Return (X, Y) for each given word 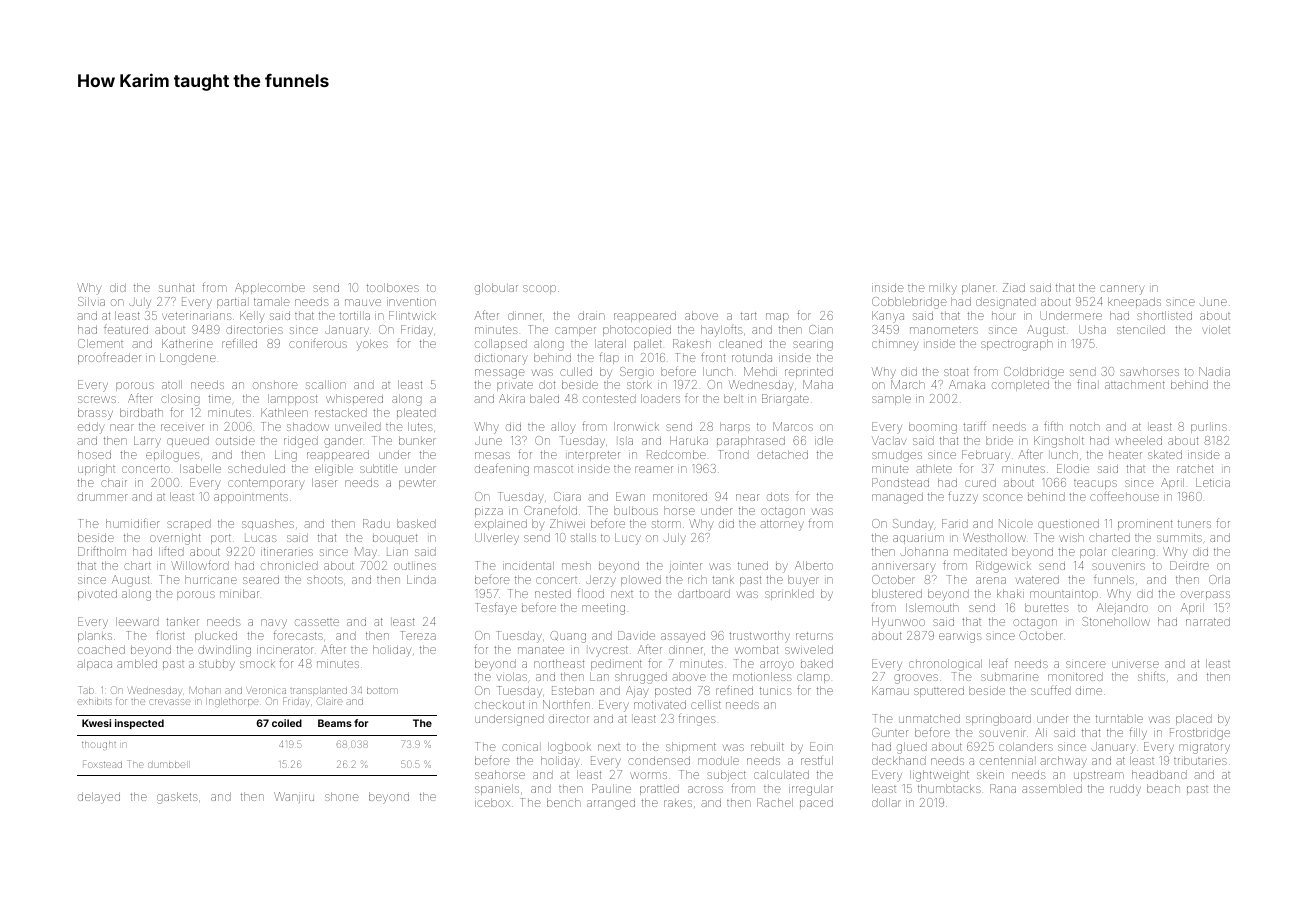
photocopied (637, 330)
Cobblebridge (909, 303)
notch (1085, 426)
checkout (499, 705)
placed (1194, 719)
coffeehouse (1124, 496)
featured (126, 329)
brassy (95, 414)
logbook (569, 748)
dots (778, 496)
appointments (251, 498)
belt (733, 398)
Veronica (266, 690)
